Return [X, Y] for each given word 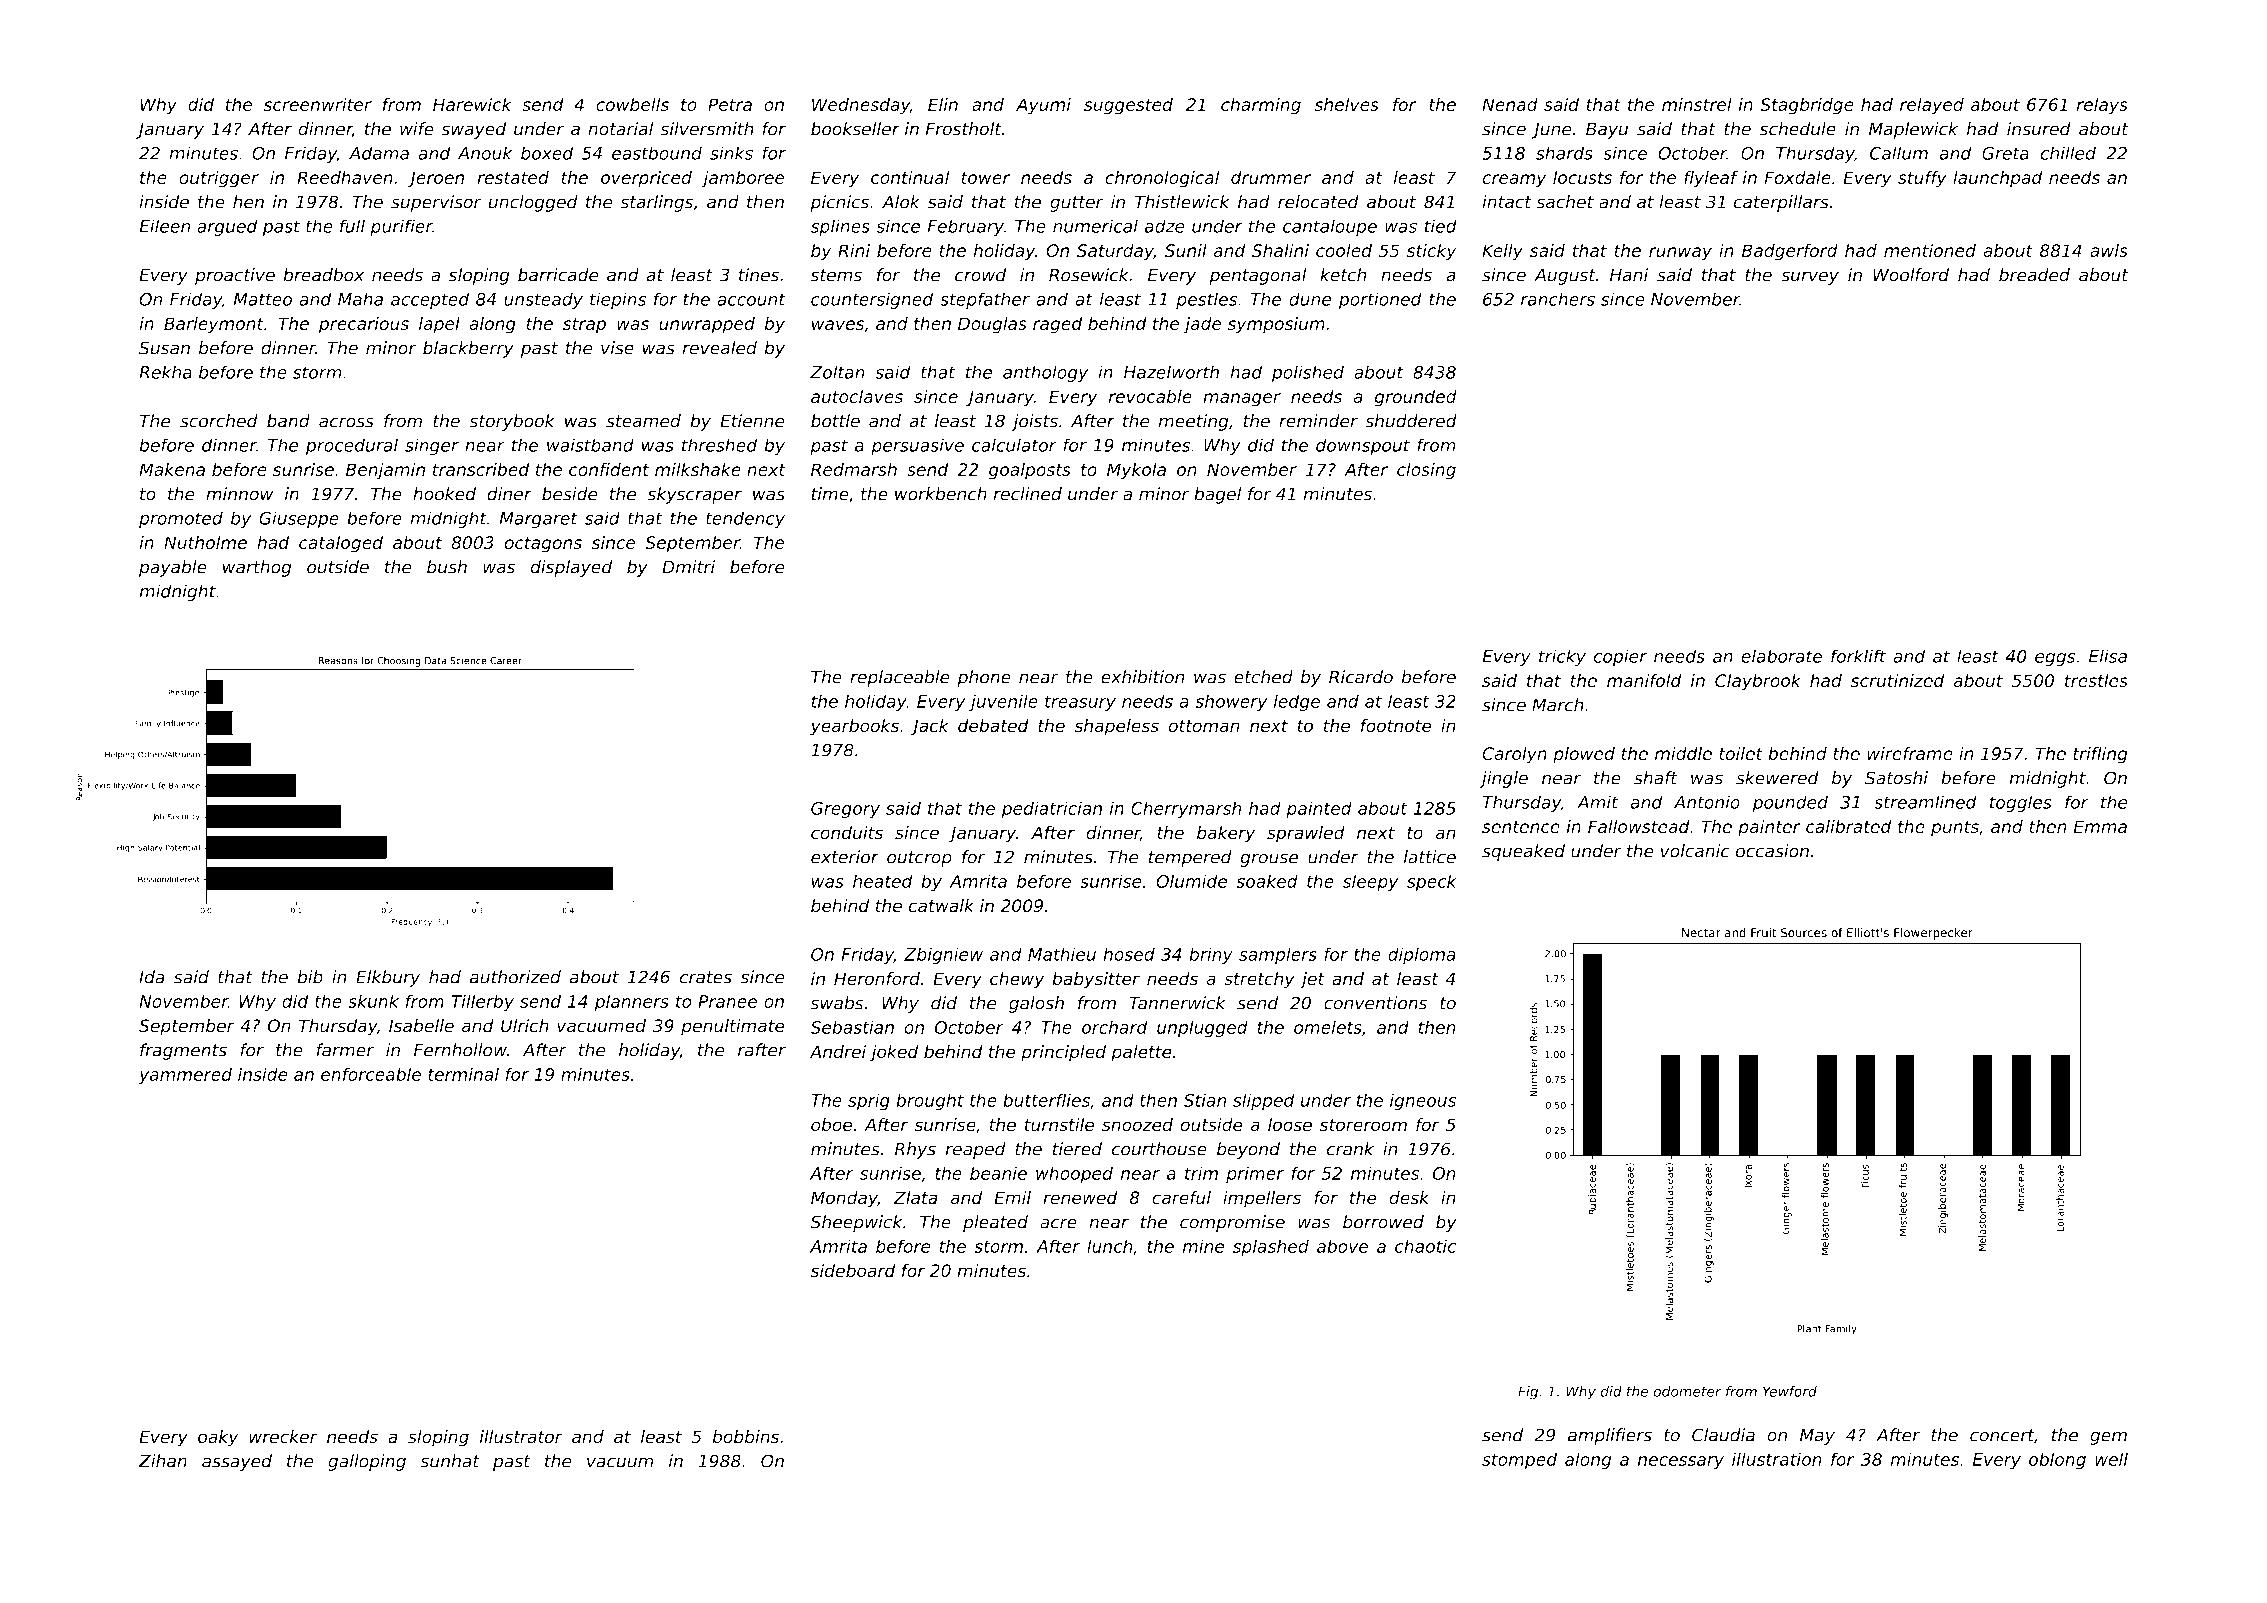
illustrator [521, 1437]
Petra [730, 104]
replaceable [900, 678]
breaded [2034, 275]
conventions [1375, 1003]
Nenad [1510, 104]
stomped [1519, 1461]
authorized [515, 977]
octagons [543, 544]
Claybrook [1758, 682]
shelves [1346, 104]
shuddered [1411, 421]
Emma [2100, 826]
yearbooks [854, 727]
